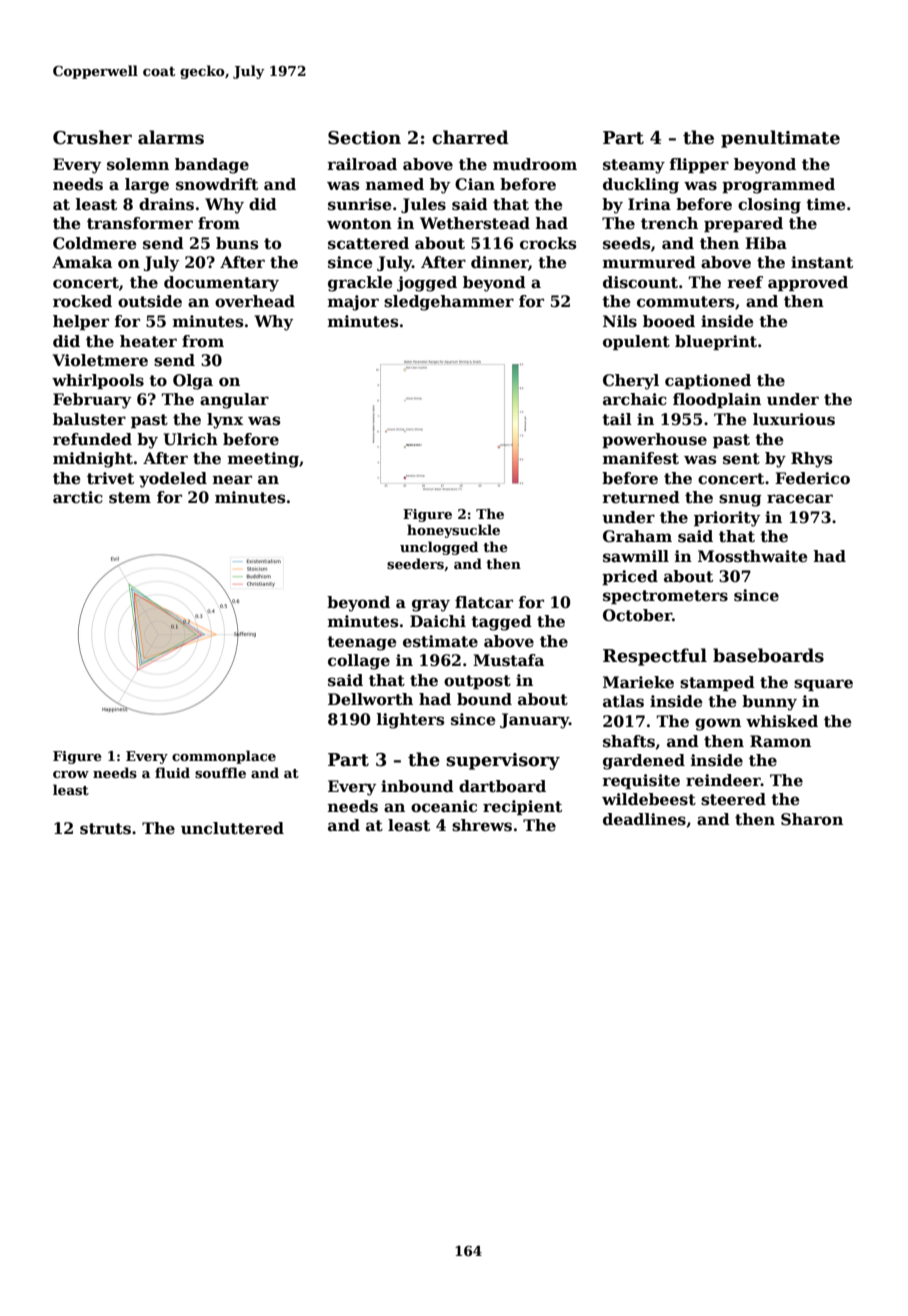 This image has height=1316, width=908. I want to click on alarms, so click(171, 137).
